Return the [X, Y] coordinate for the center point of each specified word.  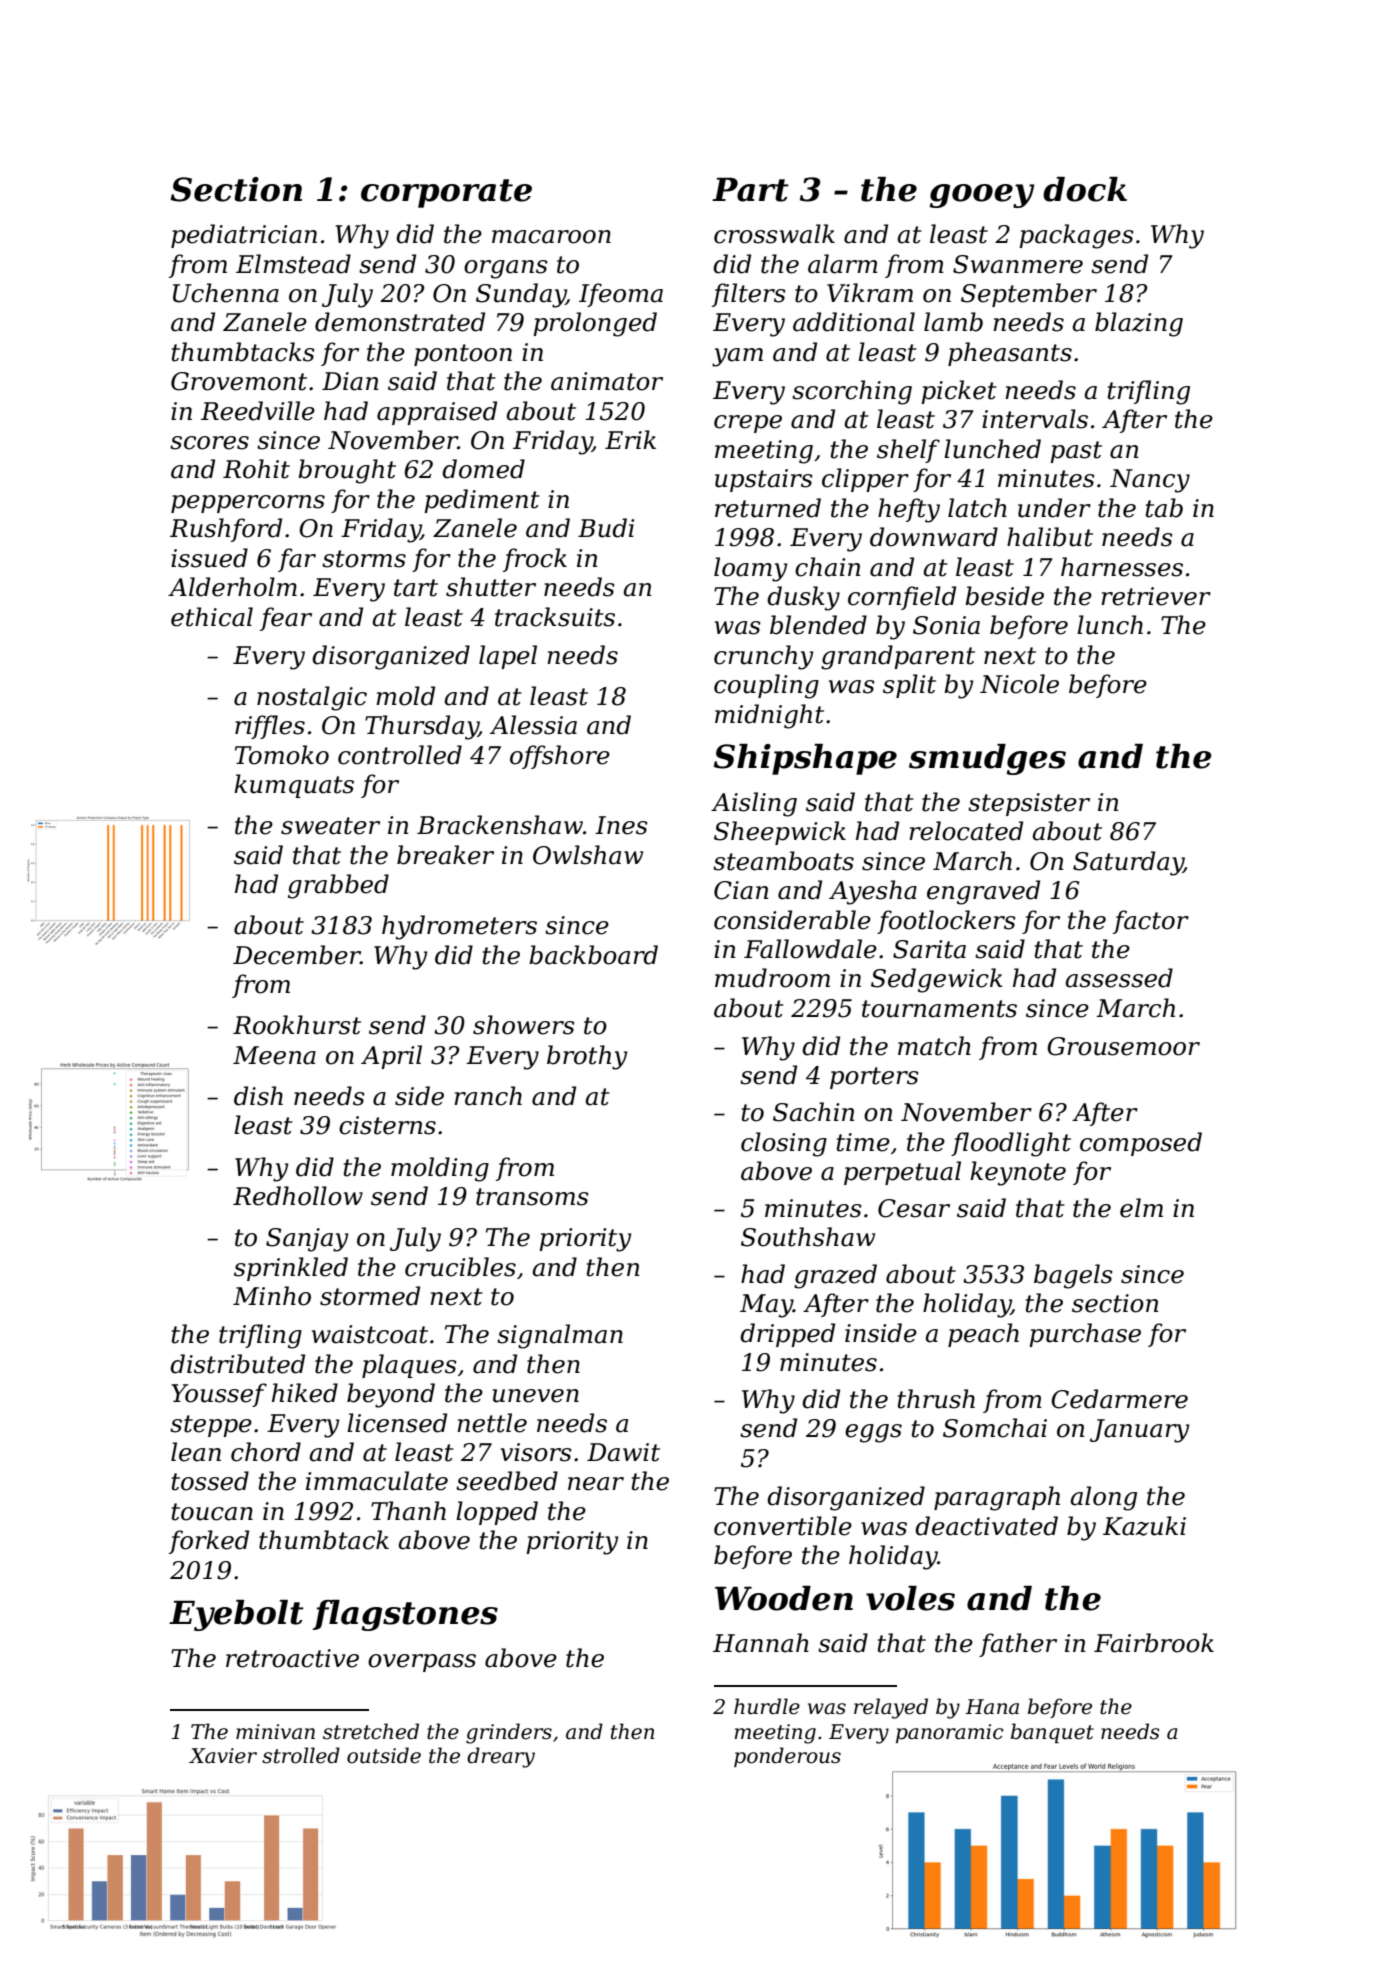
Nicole [1019, 684]
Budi [606, 528]
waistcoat [370, 1334]
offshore [560, 757]
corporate [446, 193]
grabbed [338, 886]
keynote [1018, 1173]
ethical [212, 617]
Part [750, 189]
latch [977, 508]
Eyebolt [236, 1615]
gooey [981, 196]
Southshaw [808, 1237]
